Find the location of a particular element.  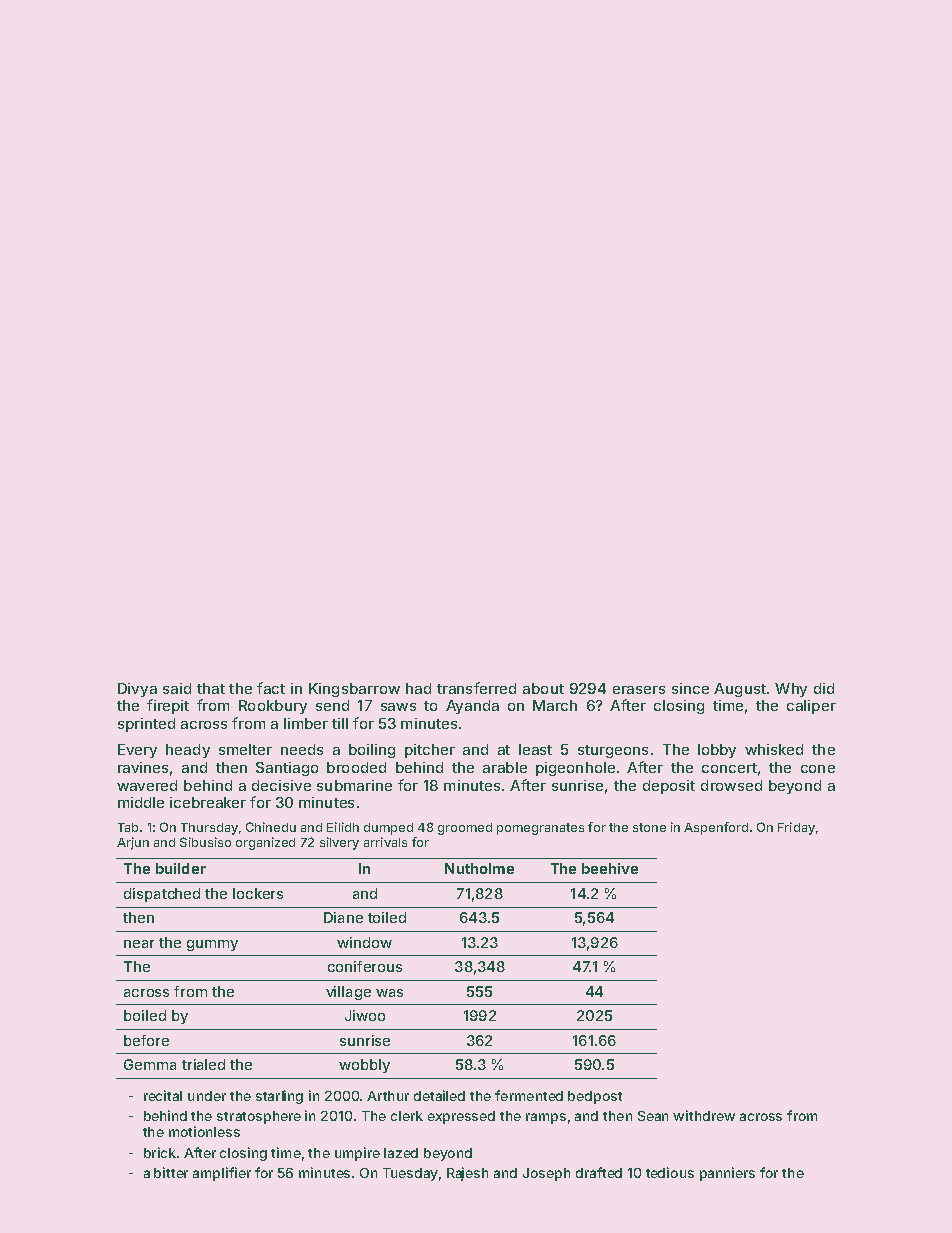

did is located at coordinates (824, 688).
